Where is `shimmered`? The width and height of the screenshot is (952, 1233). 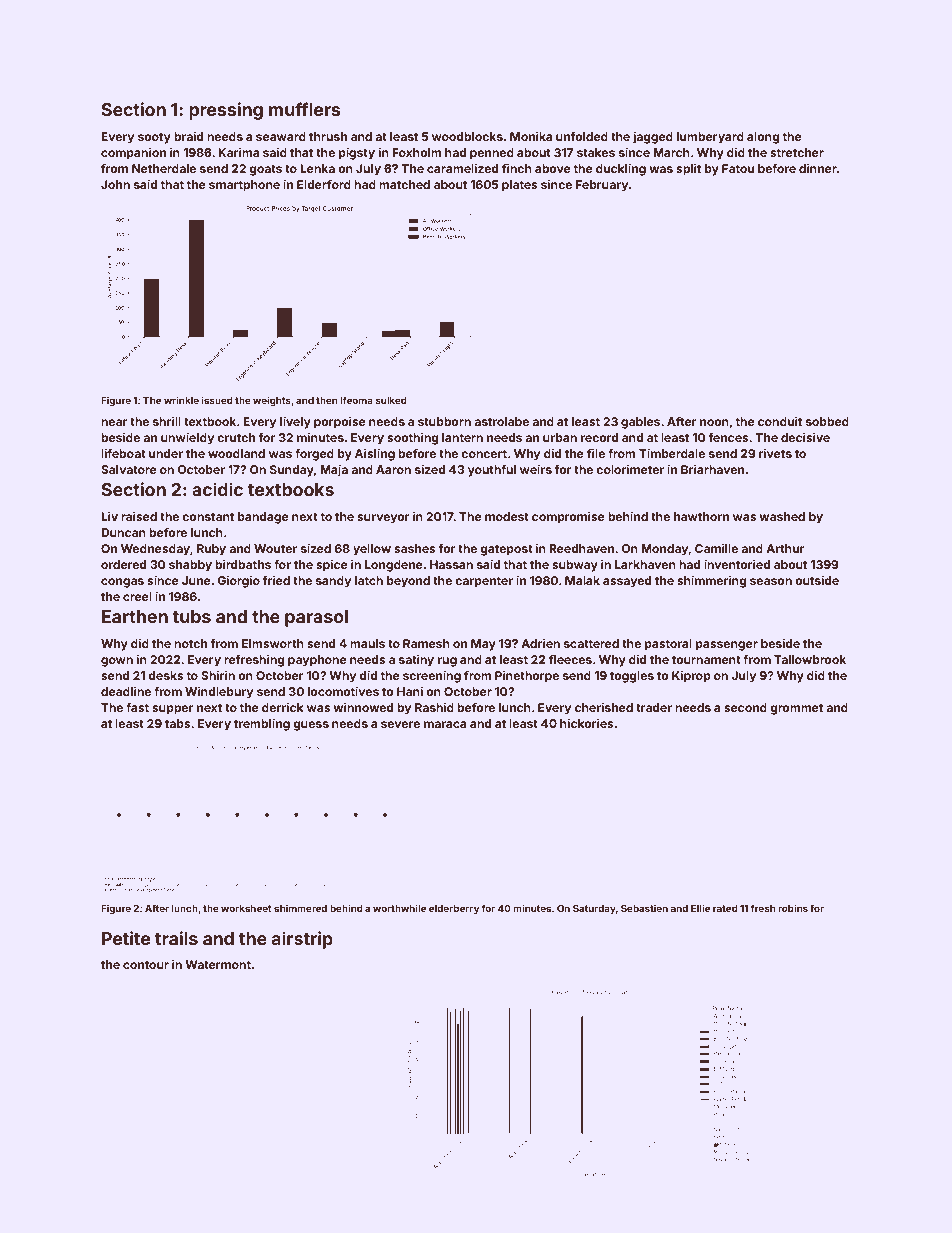
shimmered is located at coordinates (300, 908).
